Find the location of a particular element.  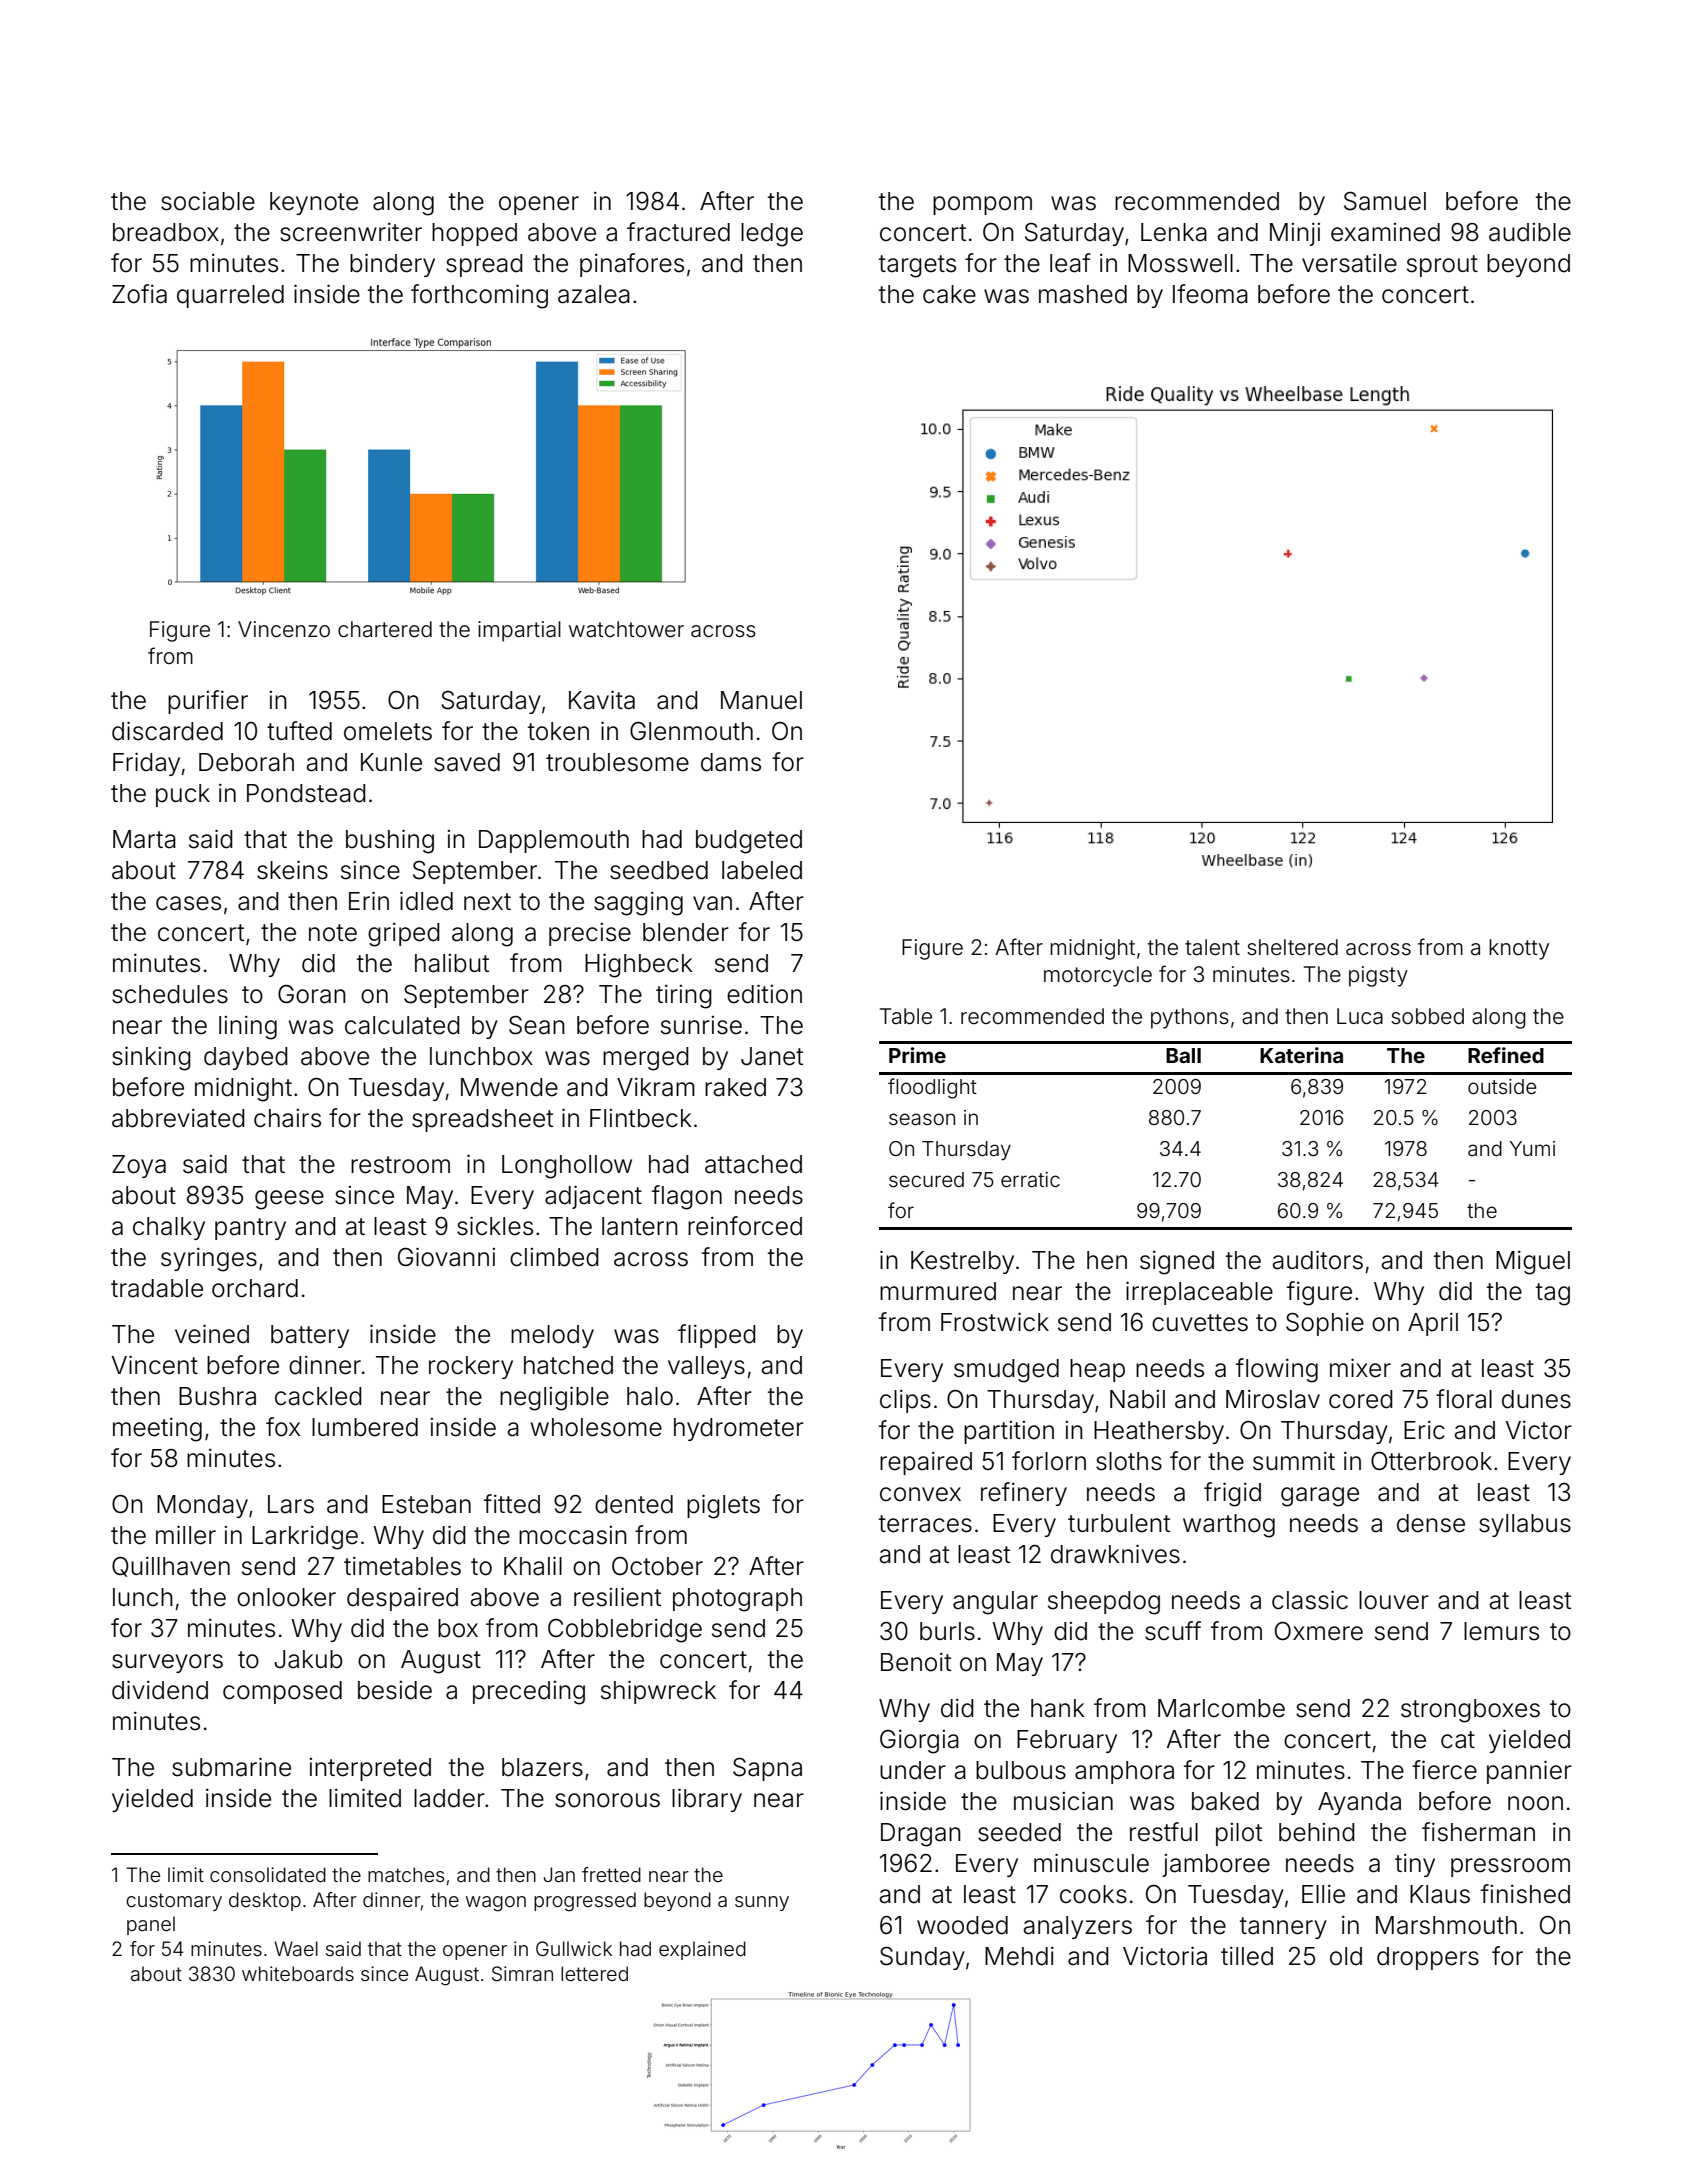

watchtower is located at coordinates (626, 629).
